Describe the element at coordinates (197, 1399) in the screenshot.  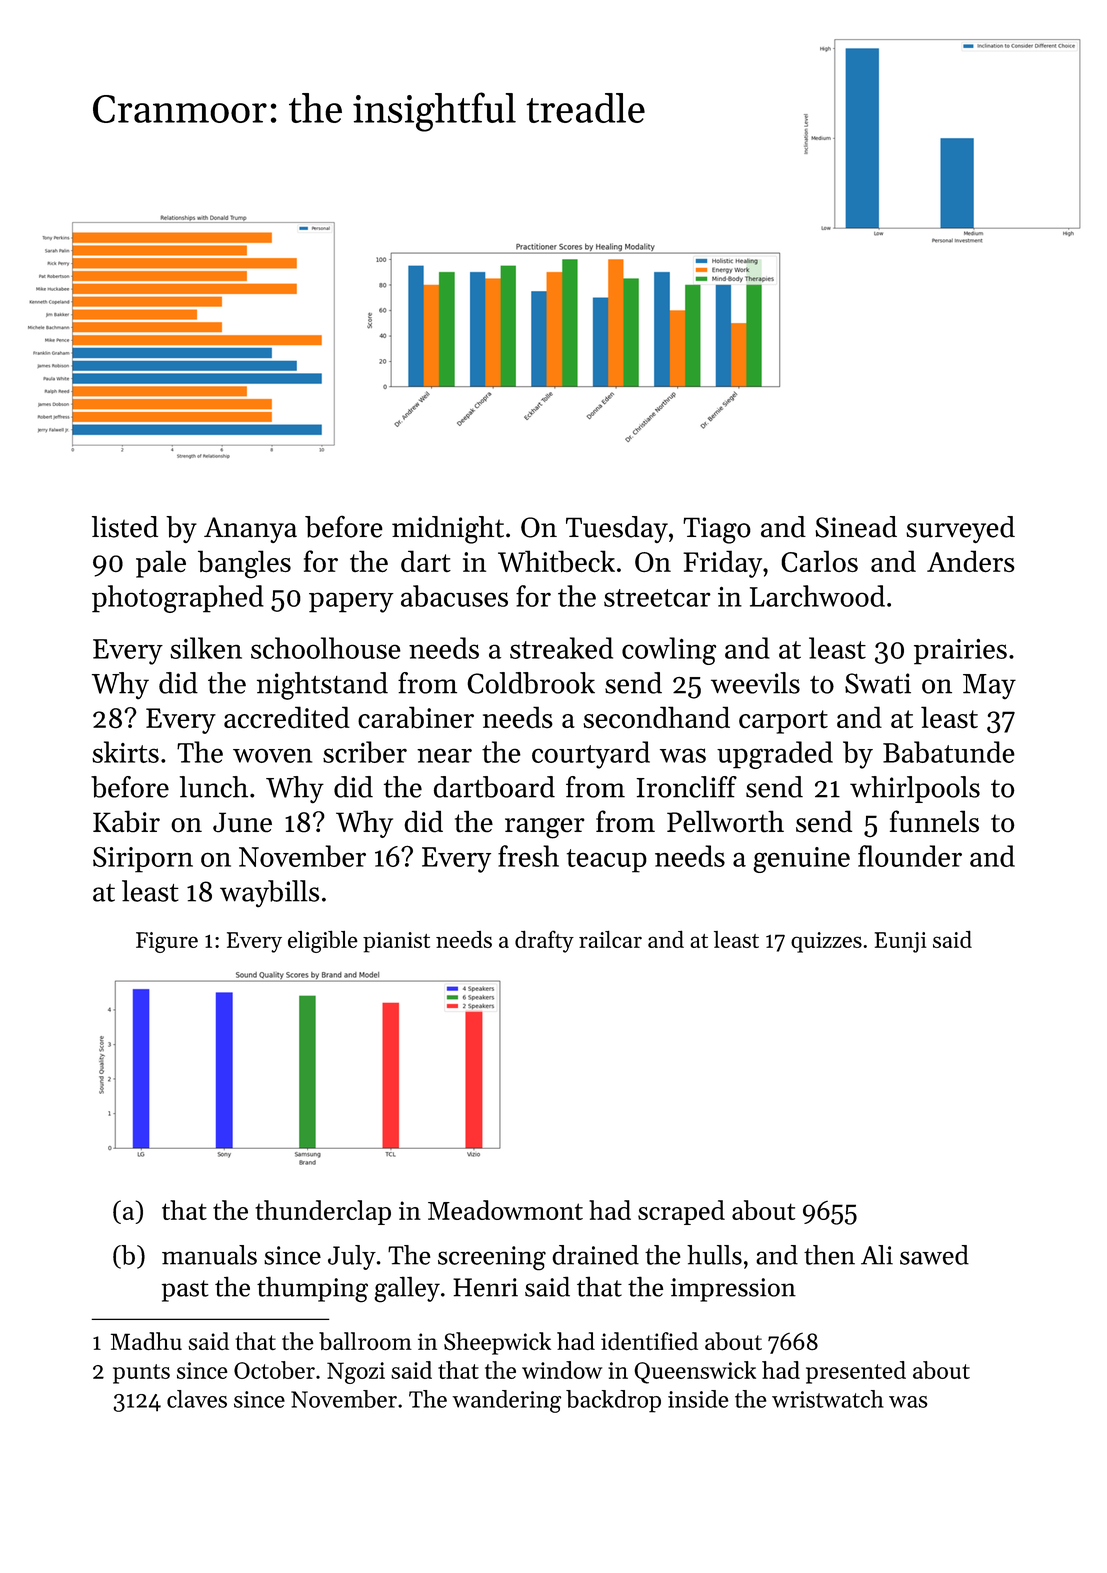
I see `claves` at that location.
